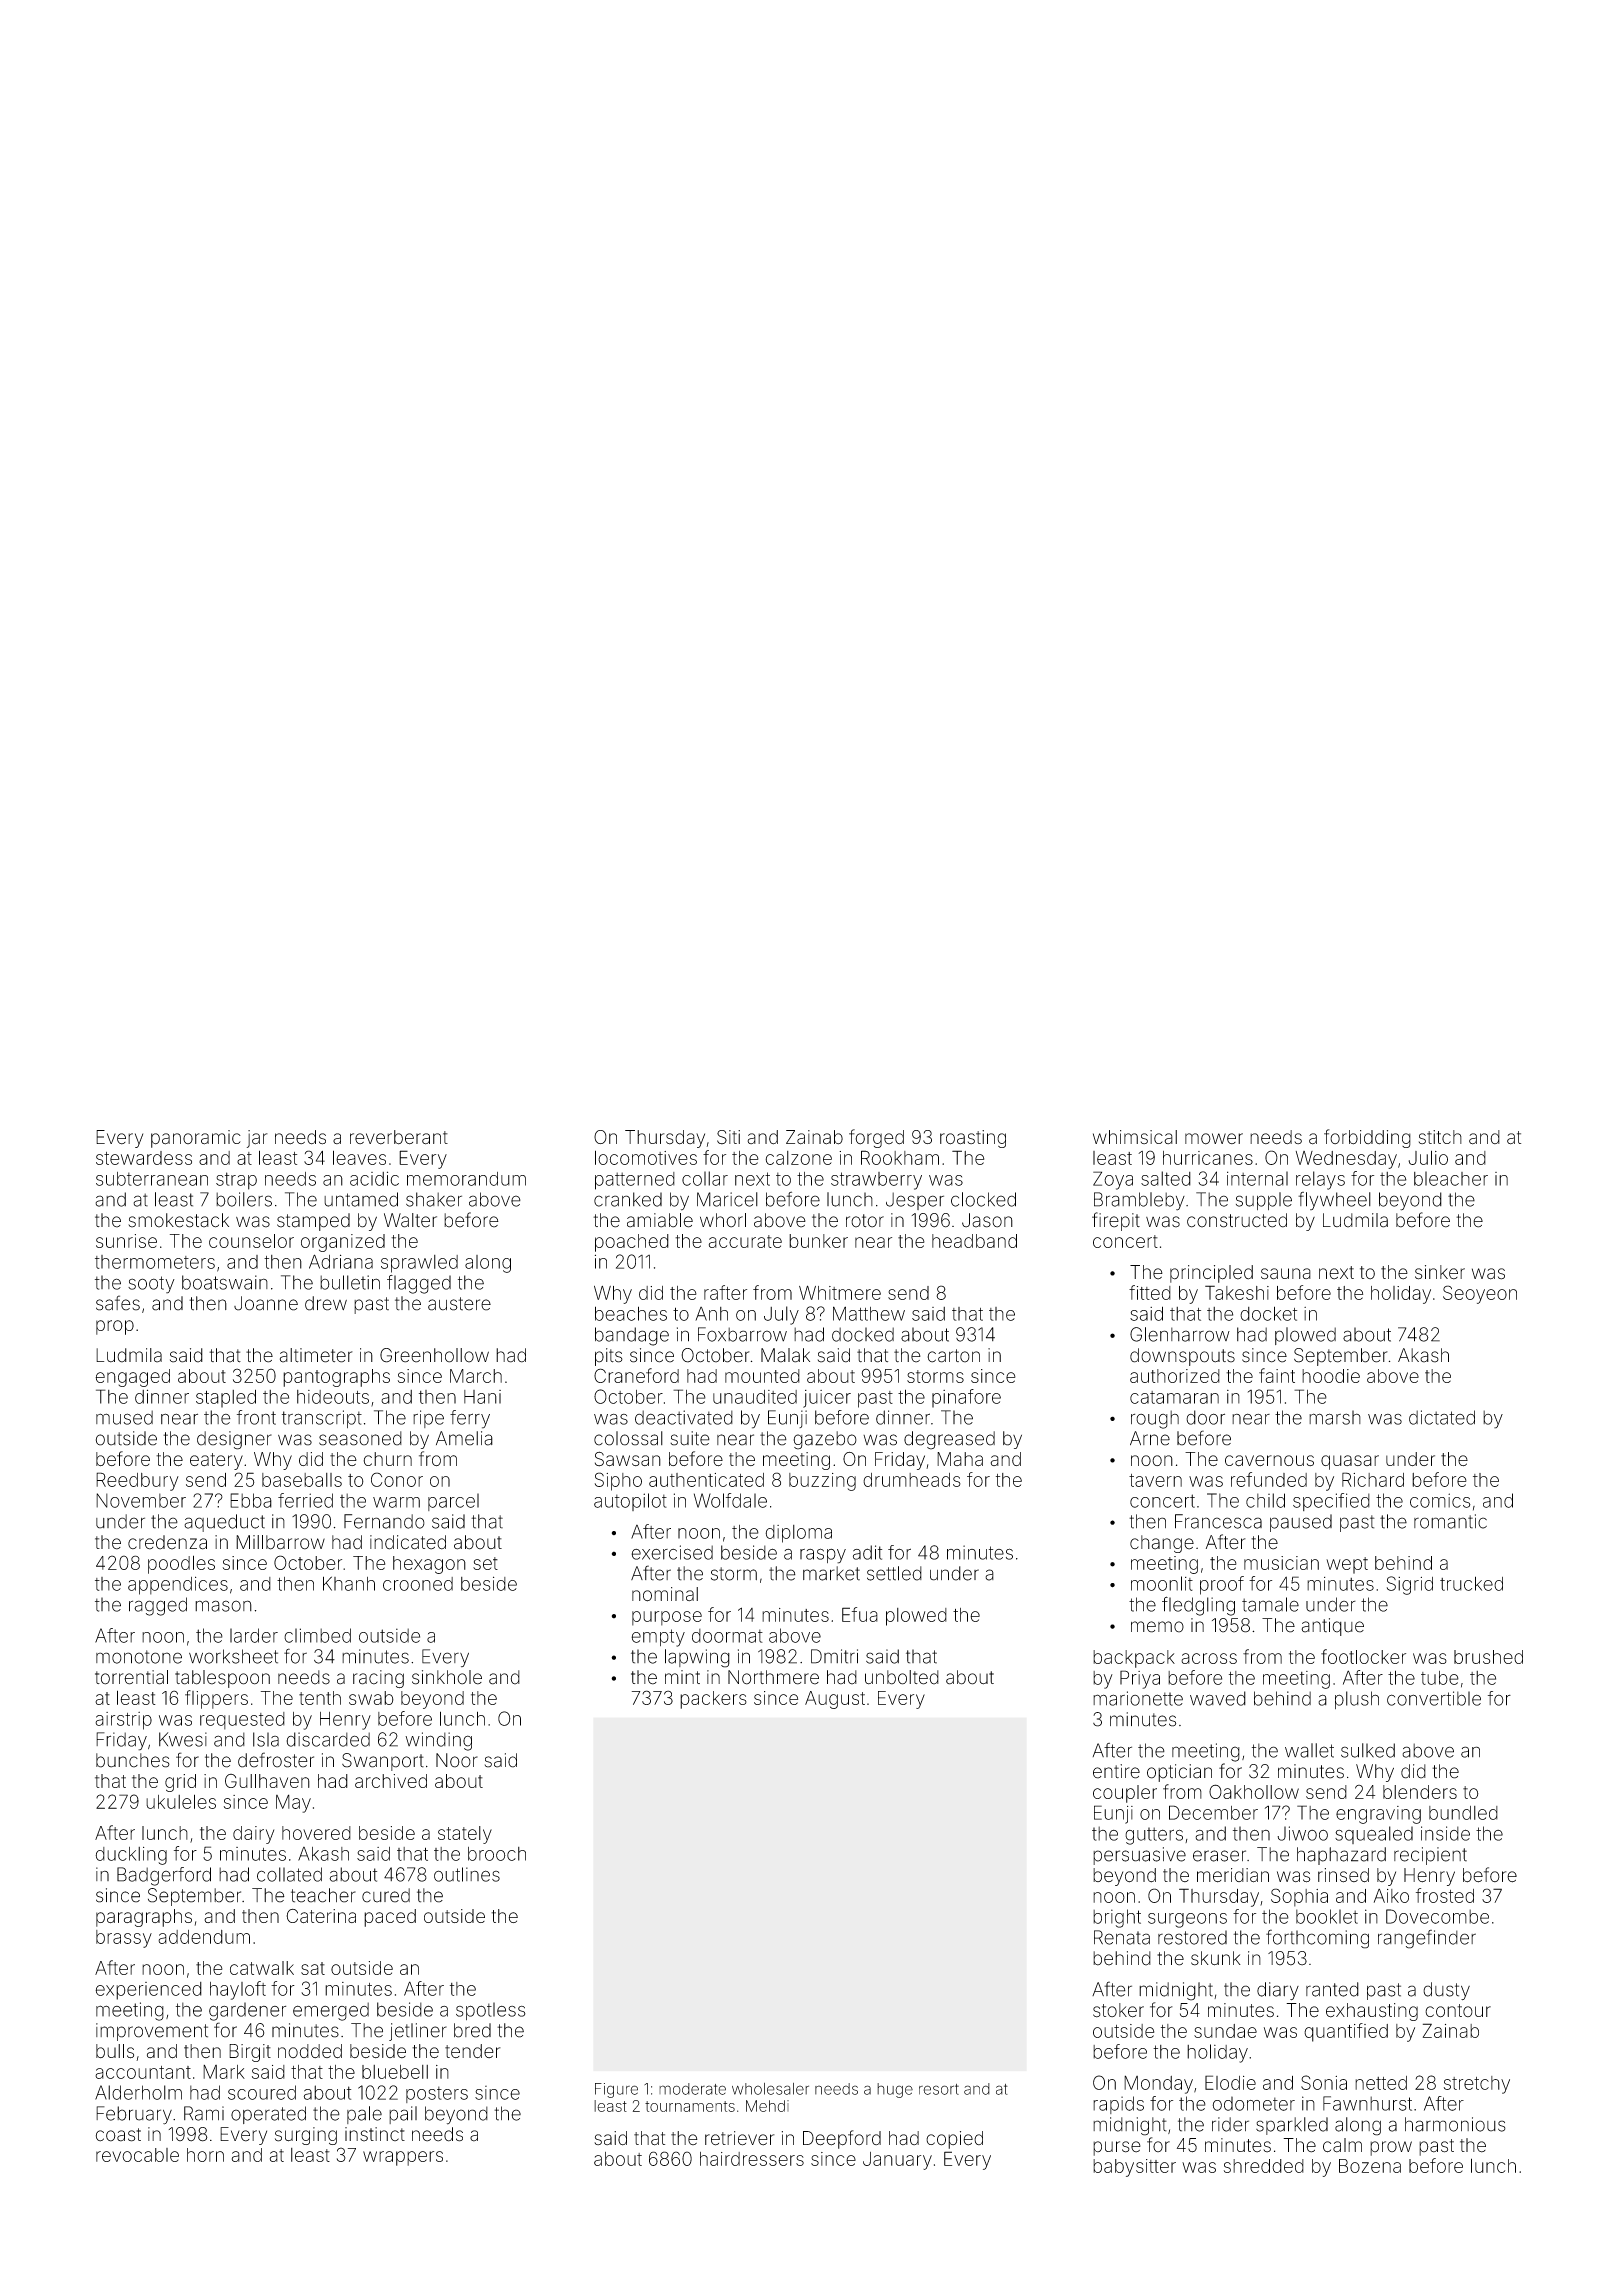 The height and width of the screenshot is (2292, 1620). I want to click on warm, so click(396, 1502).
